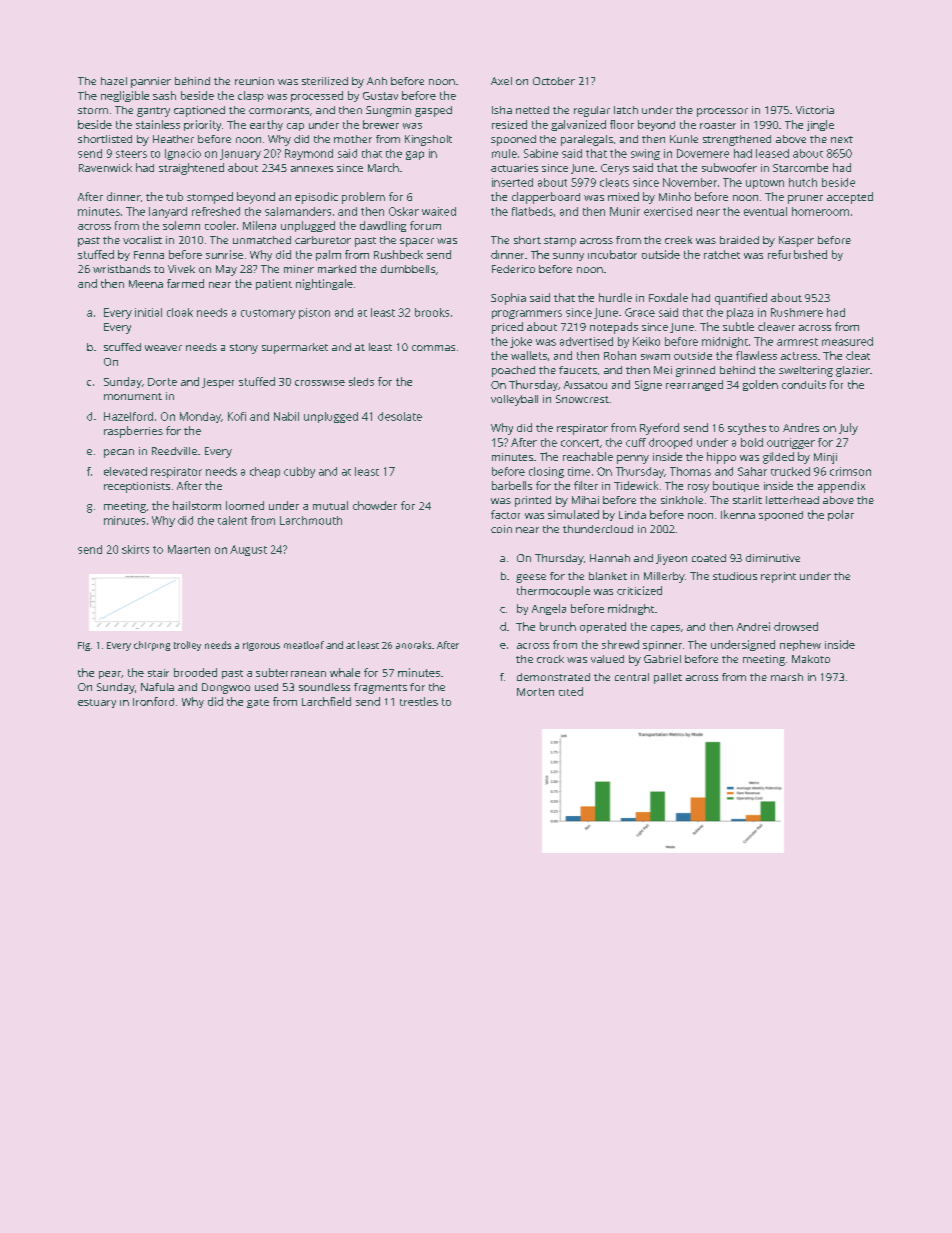  Describe the element at coordinates (847, 341) in the document. I see `measured` at that location.
